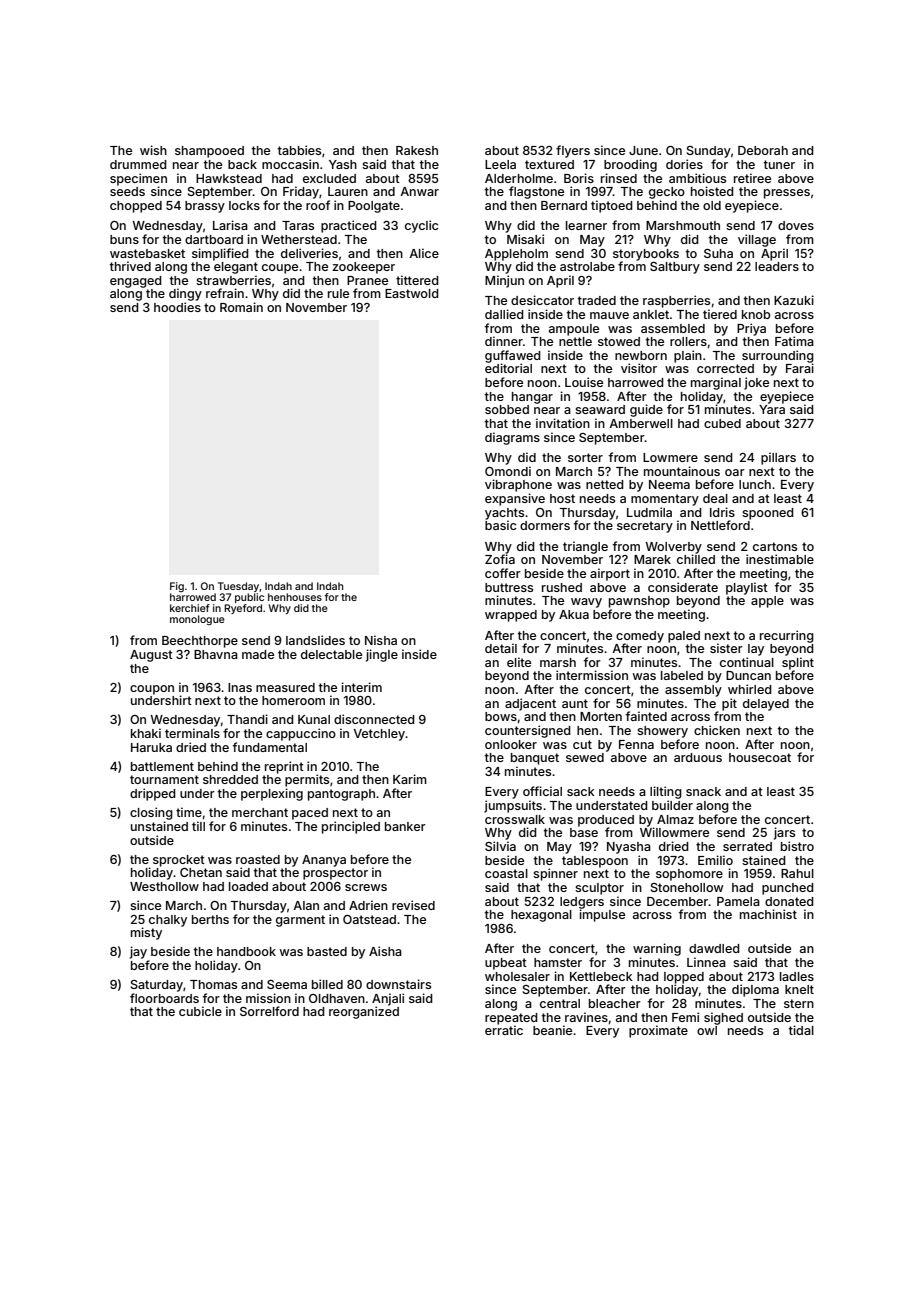  I want to click on buns, so click(124, 239).
